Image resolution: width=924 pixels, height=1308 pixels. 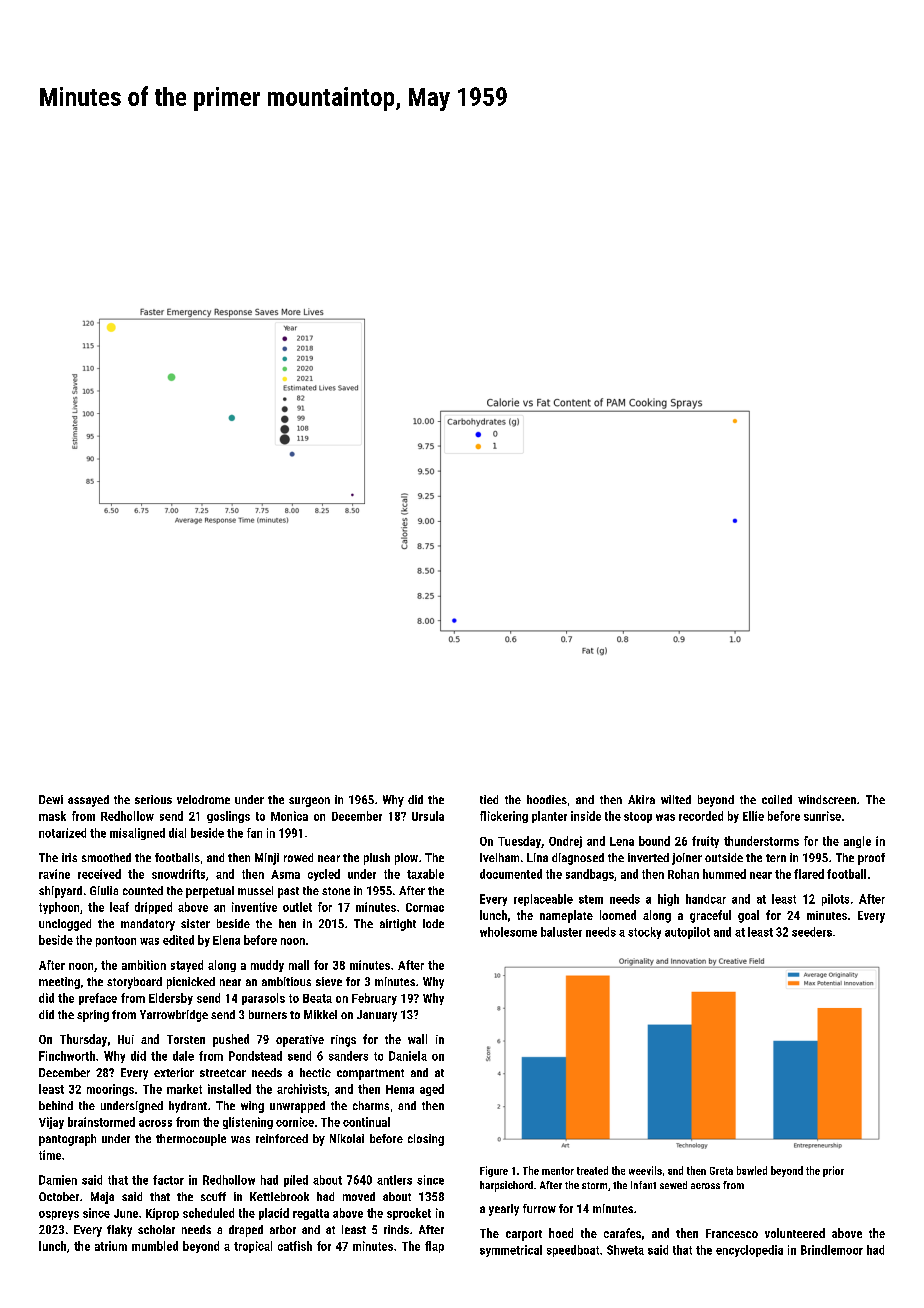 What do you see at coordinates (539, 1208) in the screenshot?
I see `furrow` at bounding box center [539, 1208].
